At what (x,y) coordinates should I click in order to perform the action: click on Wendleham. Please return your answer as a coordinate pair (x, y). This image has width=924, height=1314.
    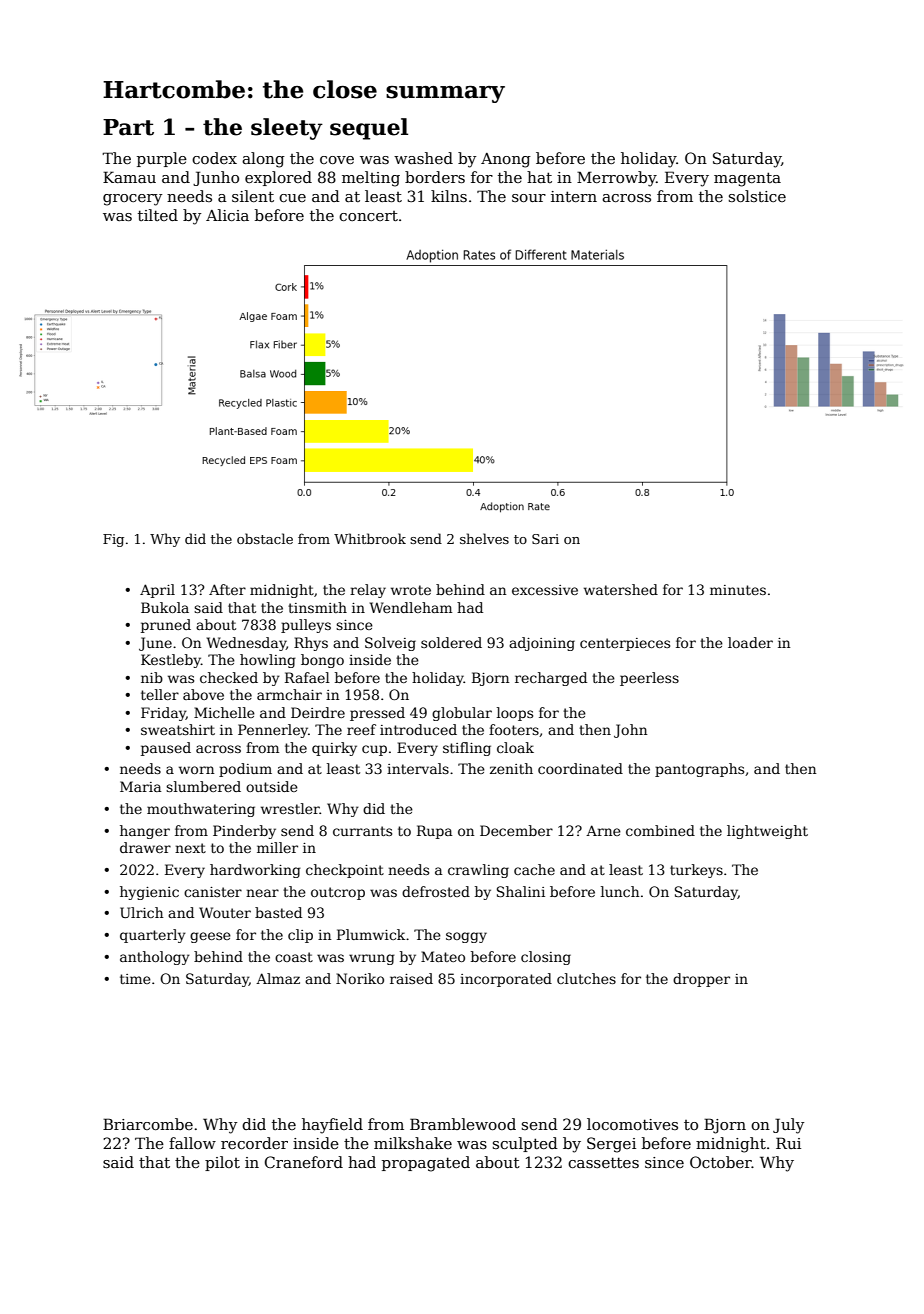
    Looking at the image, I should click on (411, 607).
